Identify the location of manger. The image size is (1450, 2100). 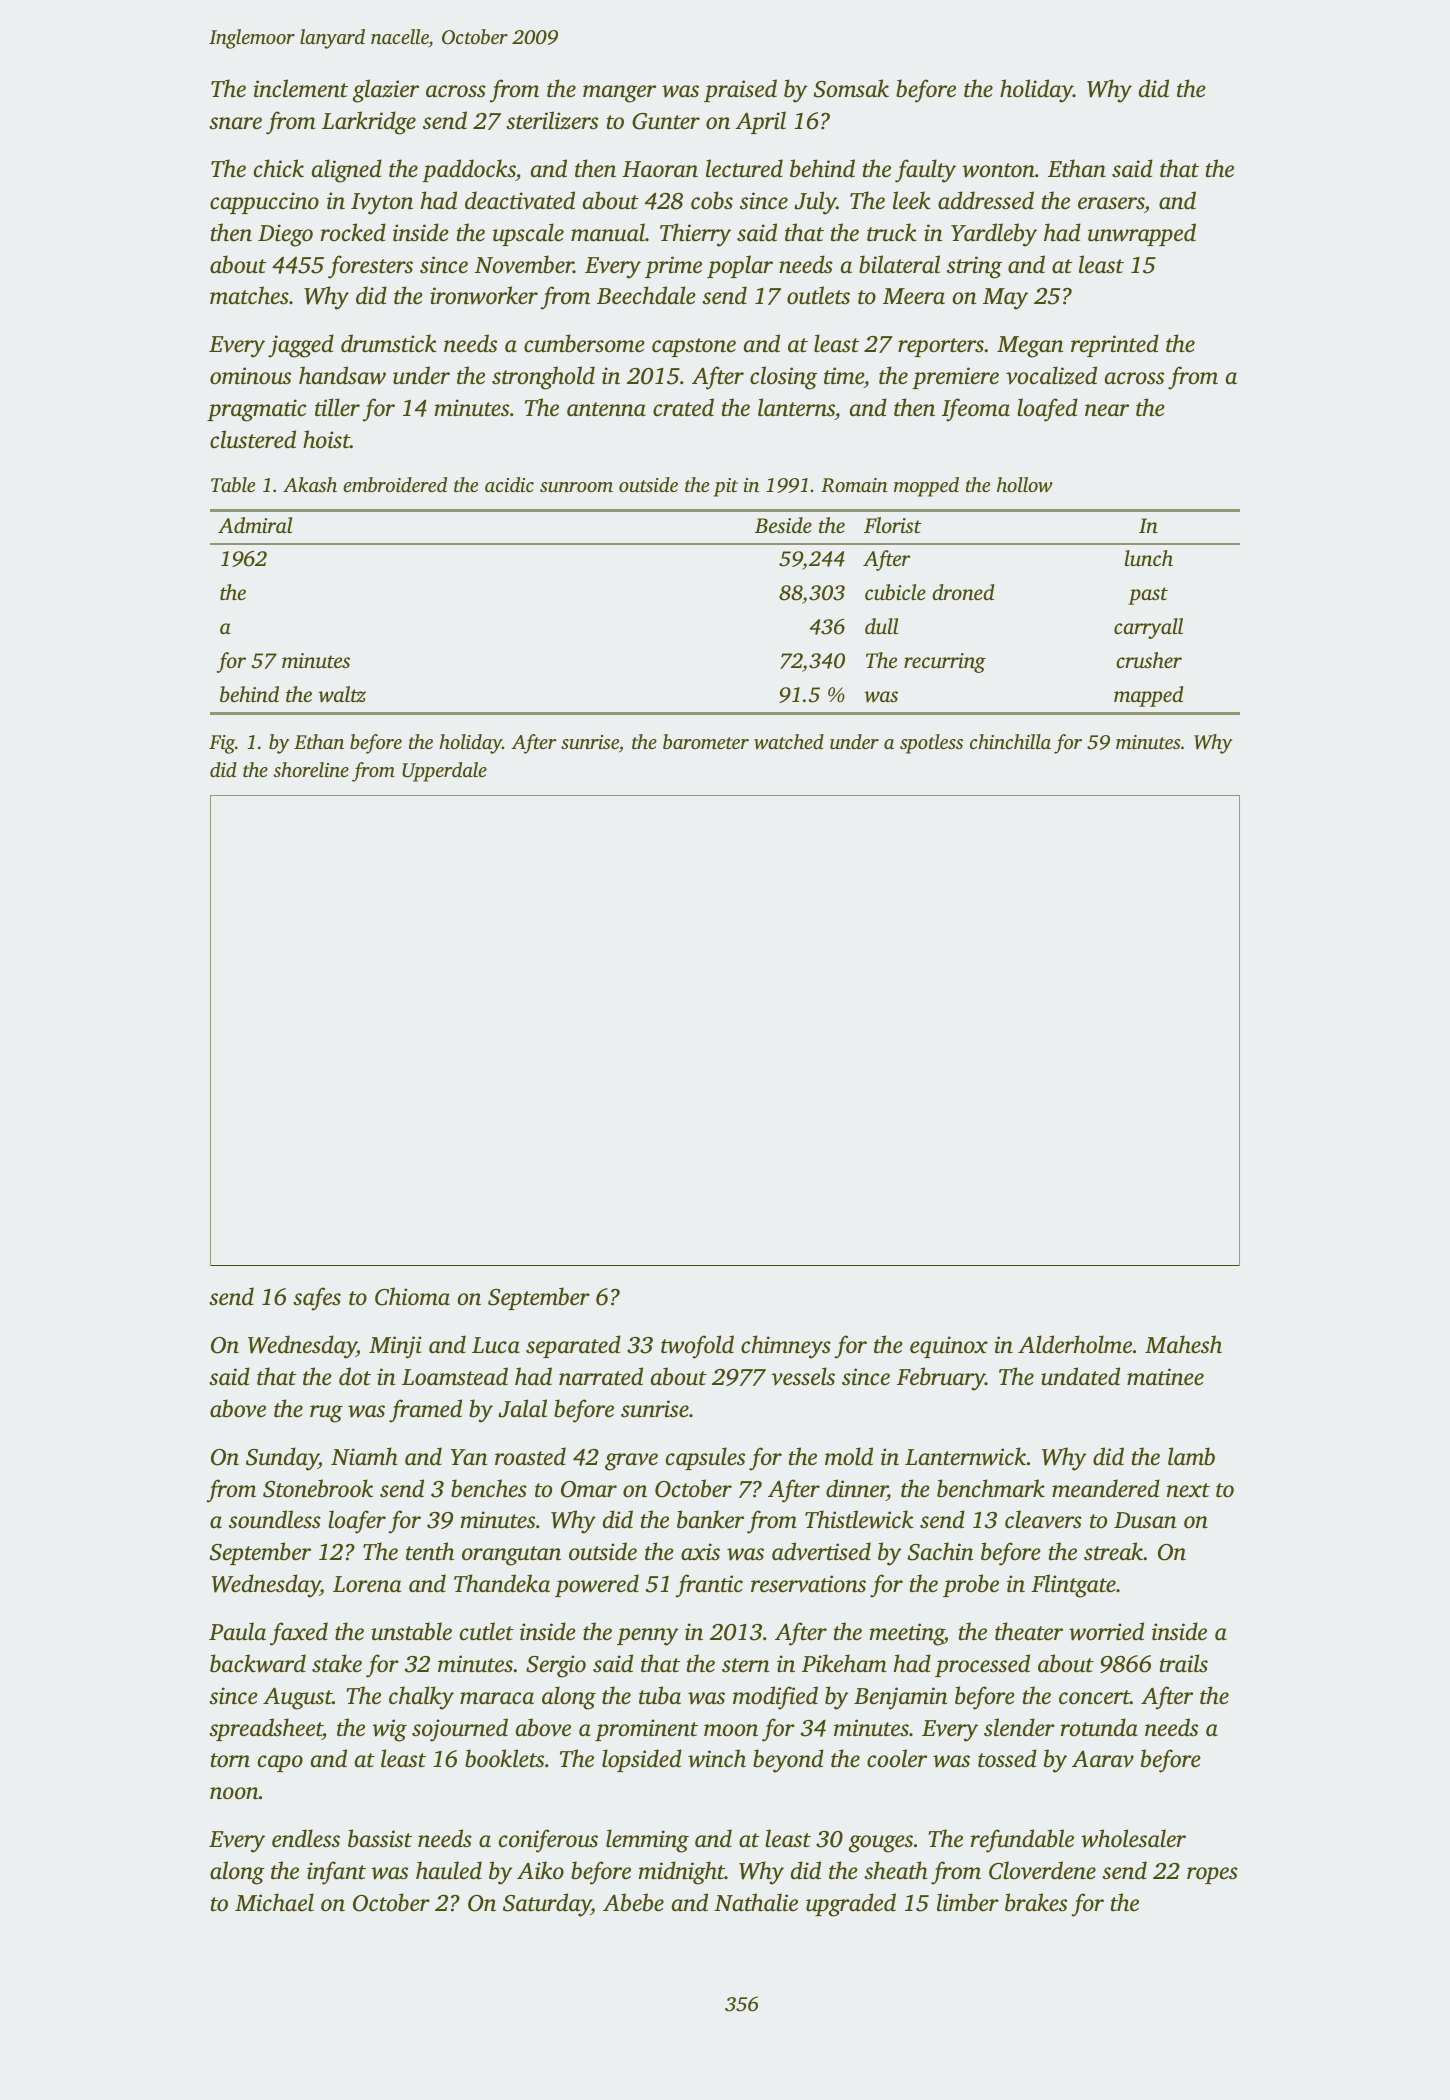
(619, 94).
